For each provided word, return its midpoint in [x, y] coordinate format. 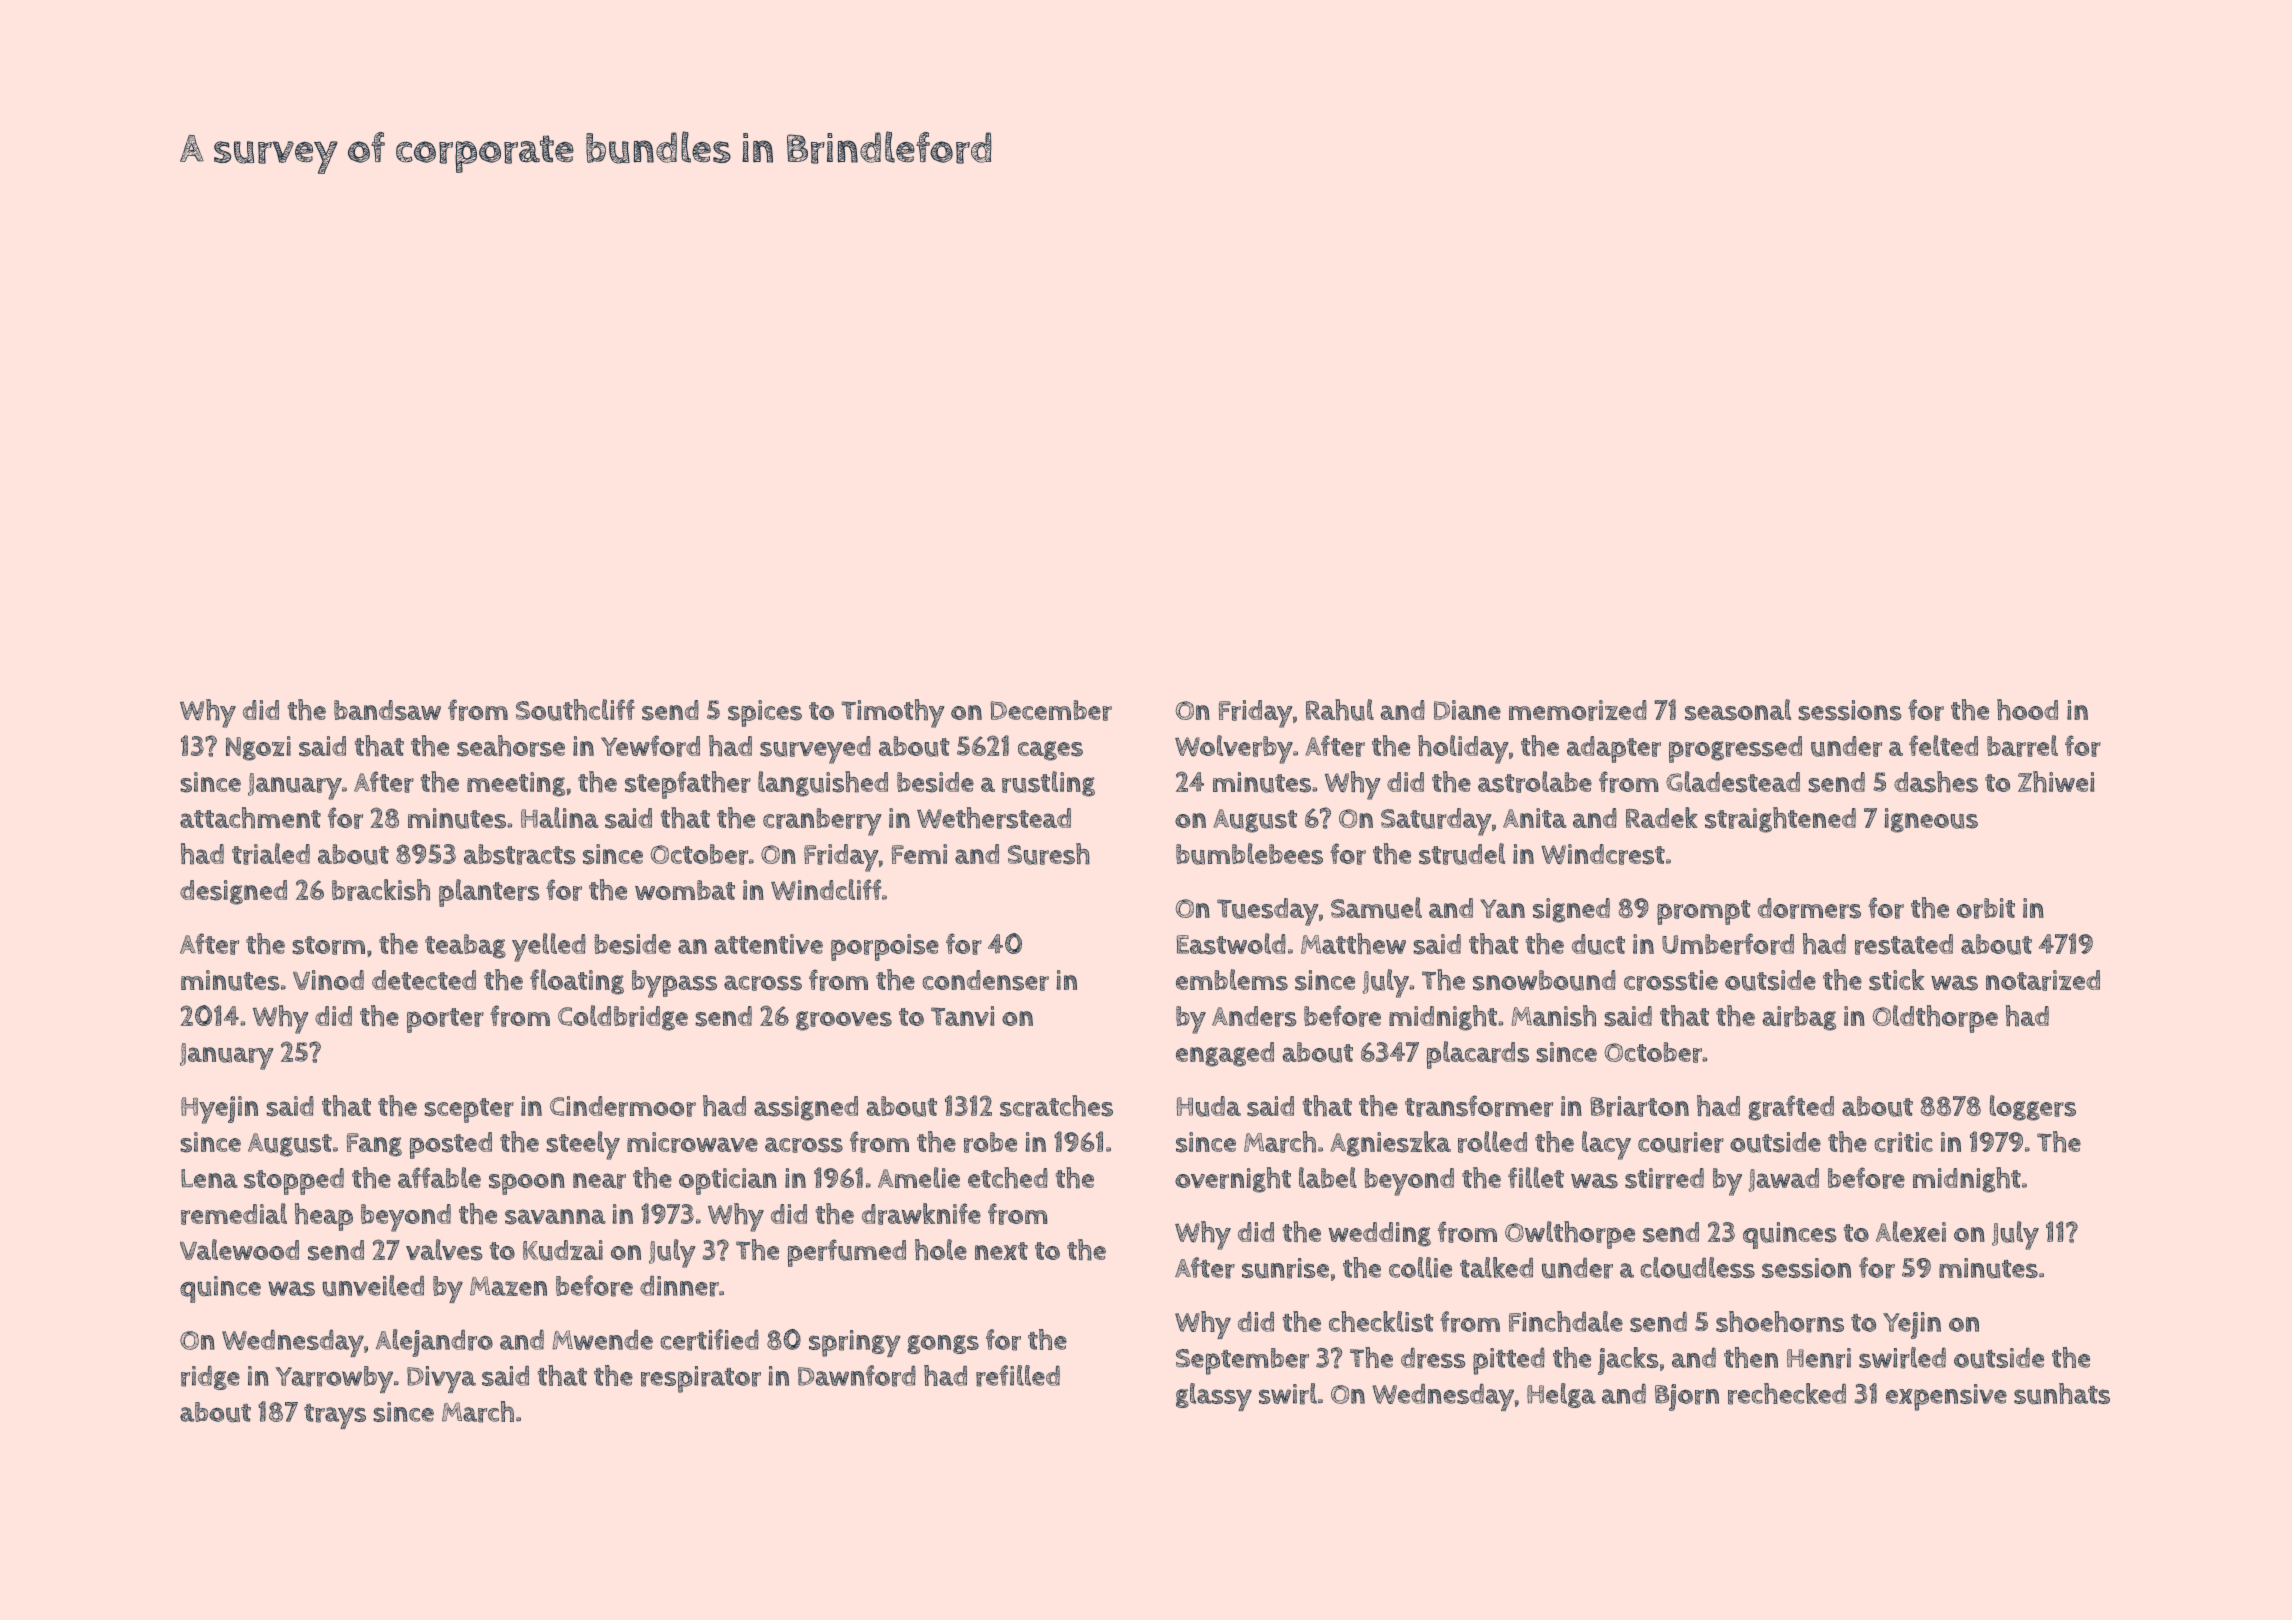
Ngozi [258, 748]
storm [328, 945]
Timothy [893, 713]
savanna [555, 1217]
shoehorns [1780, 1322]
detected [424, 980]
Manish [1553, 1016]
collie [1420, 1267]
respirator [701, 1379]
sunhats [2062, 1394]
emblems [1232, 980]
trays [335, 1416]
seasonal [1738, 710]
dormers [1809, 908]
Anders [1254, 1016]
